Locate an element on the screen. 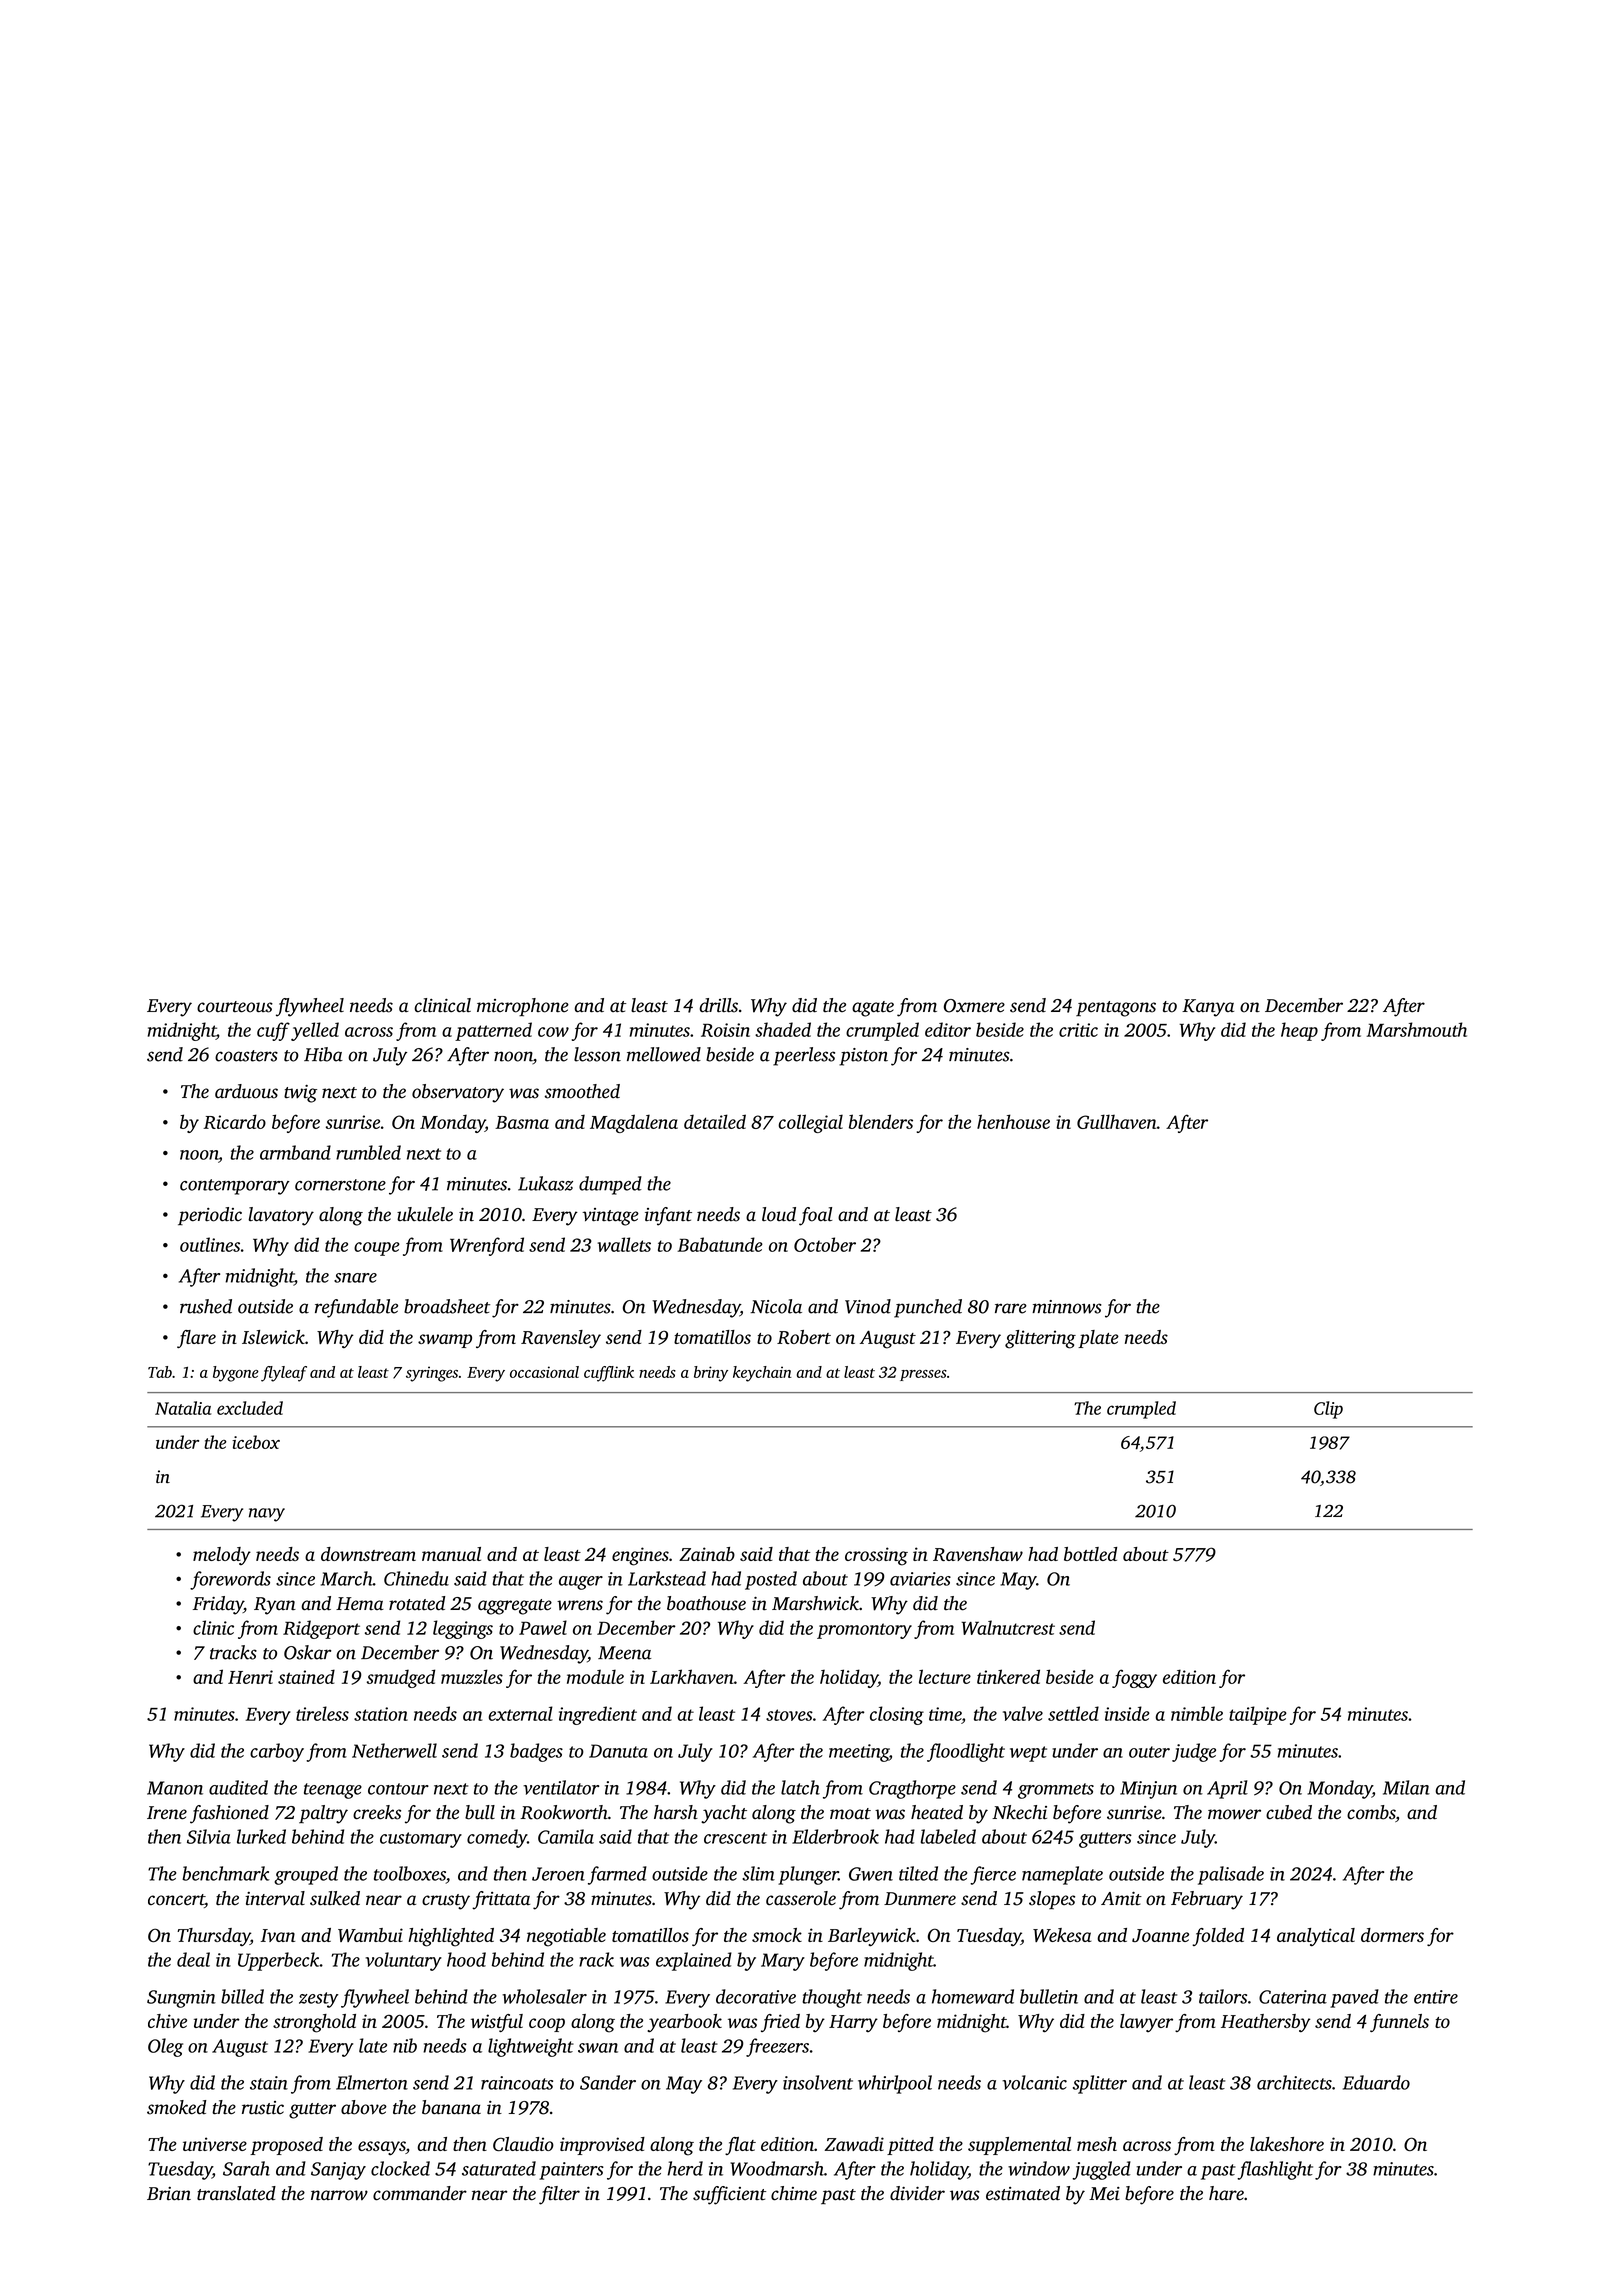  meeting is located at coordinates (859, 1753).
